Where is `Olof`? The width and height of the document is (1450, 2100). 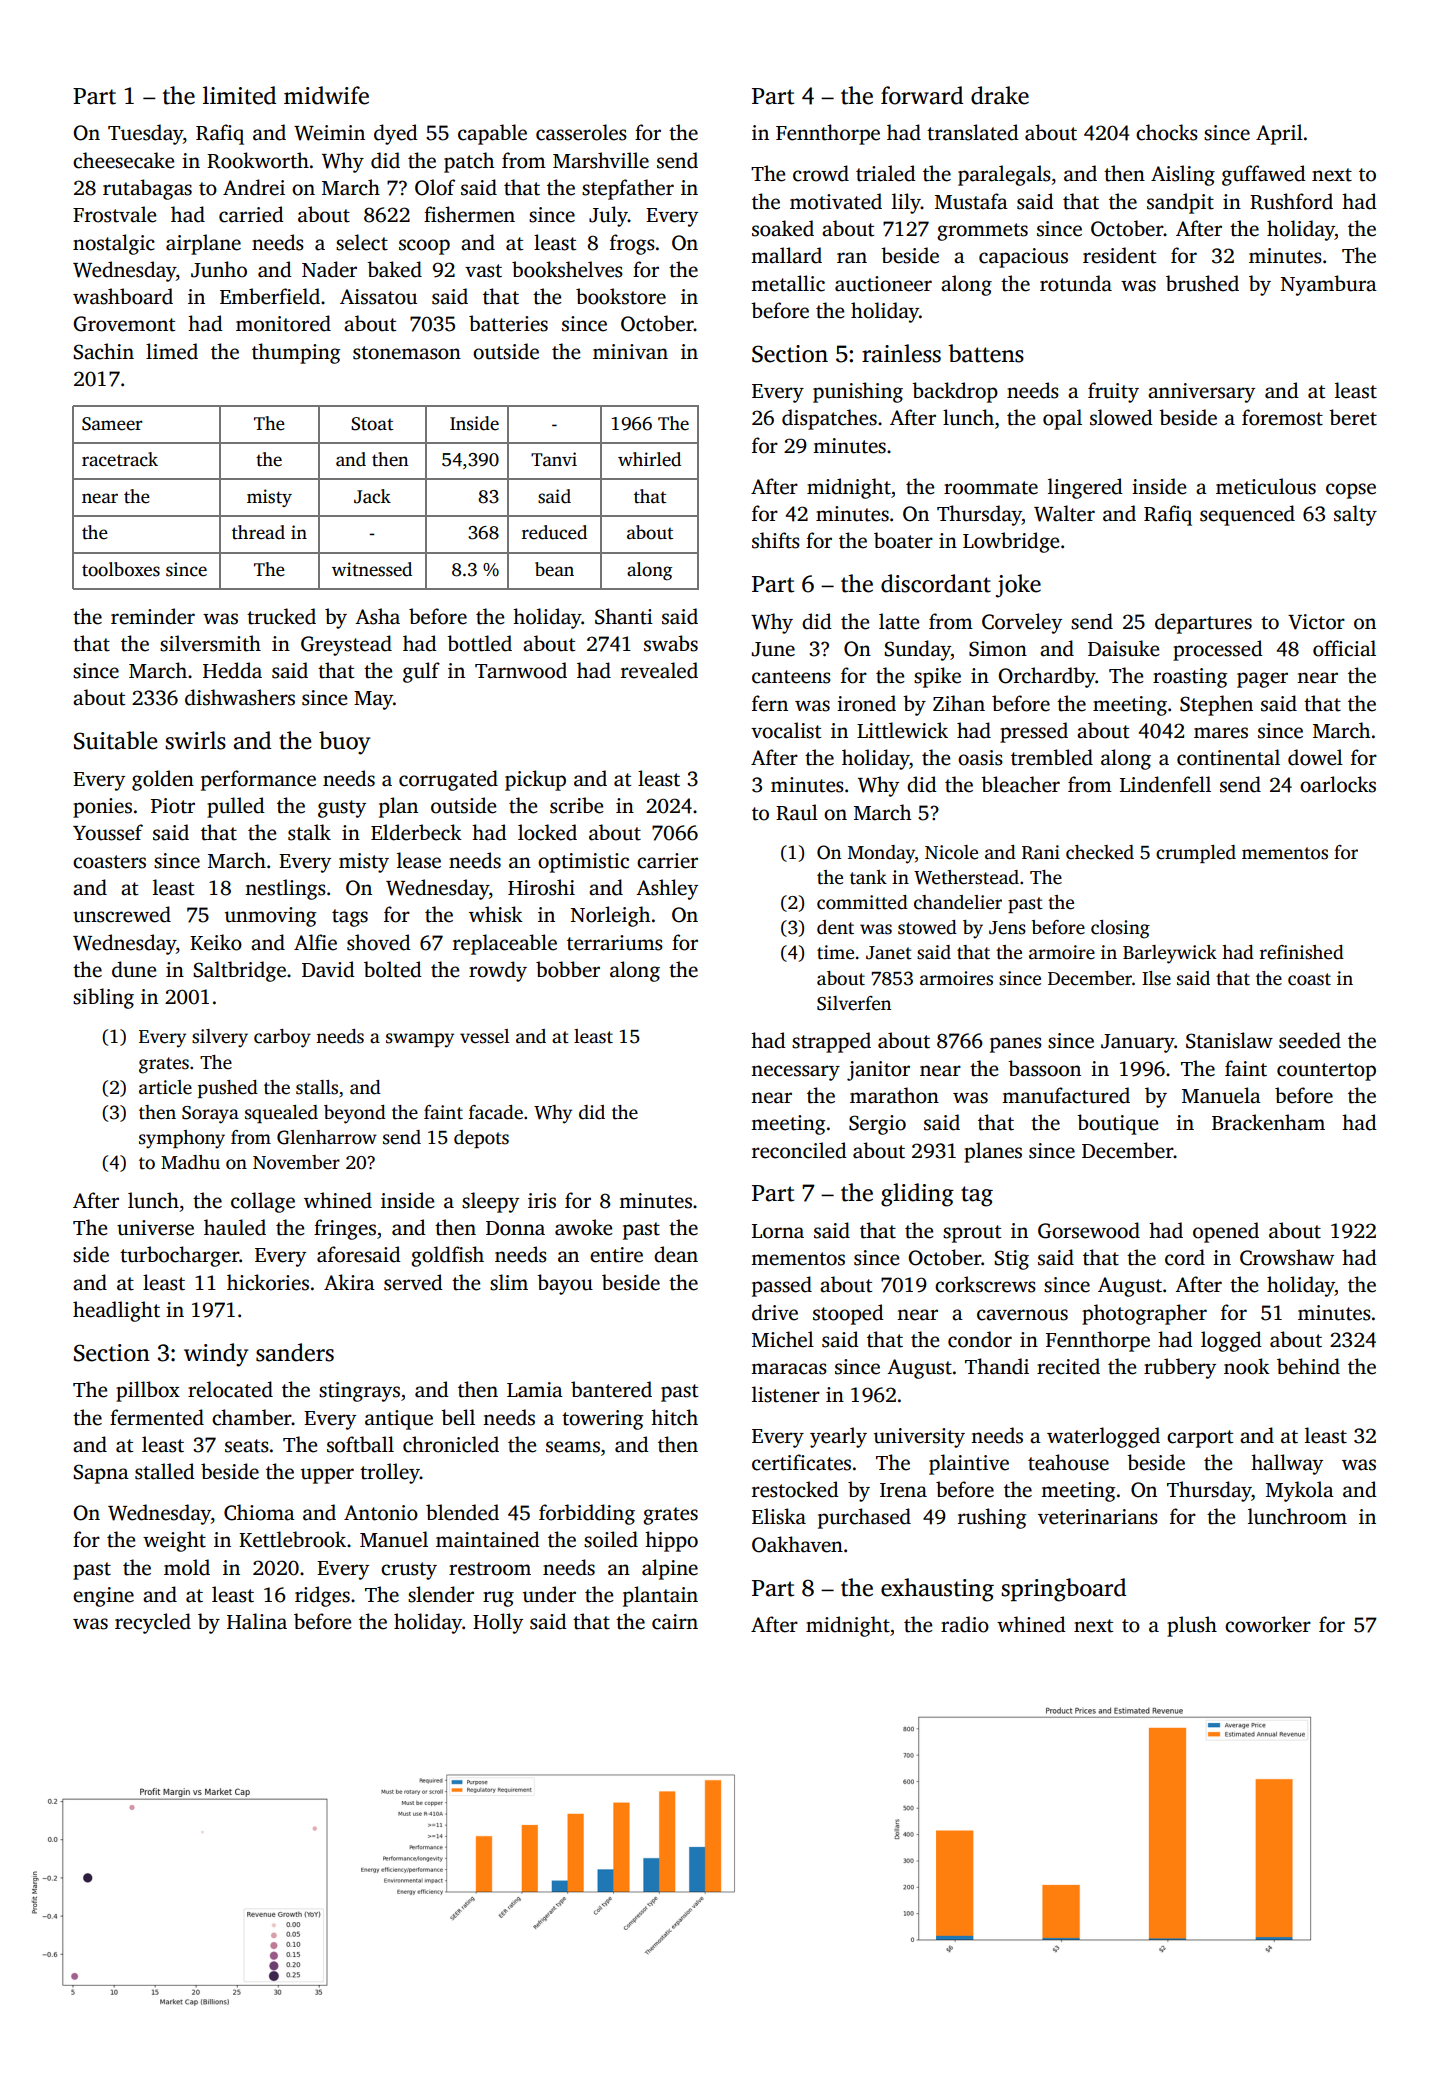 Olof is located at coordinates (435, 187).
